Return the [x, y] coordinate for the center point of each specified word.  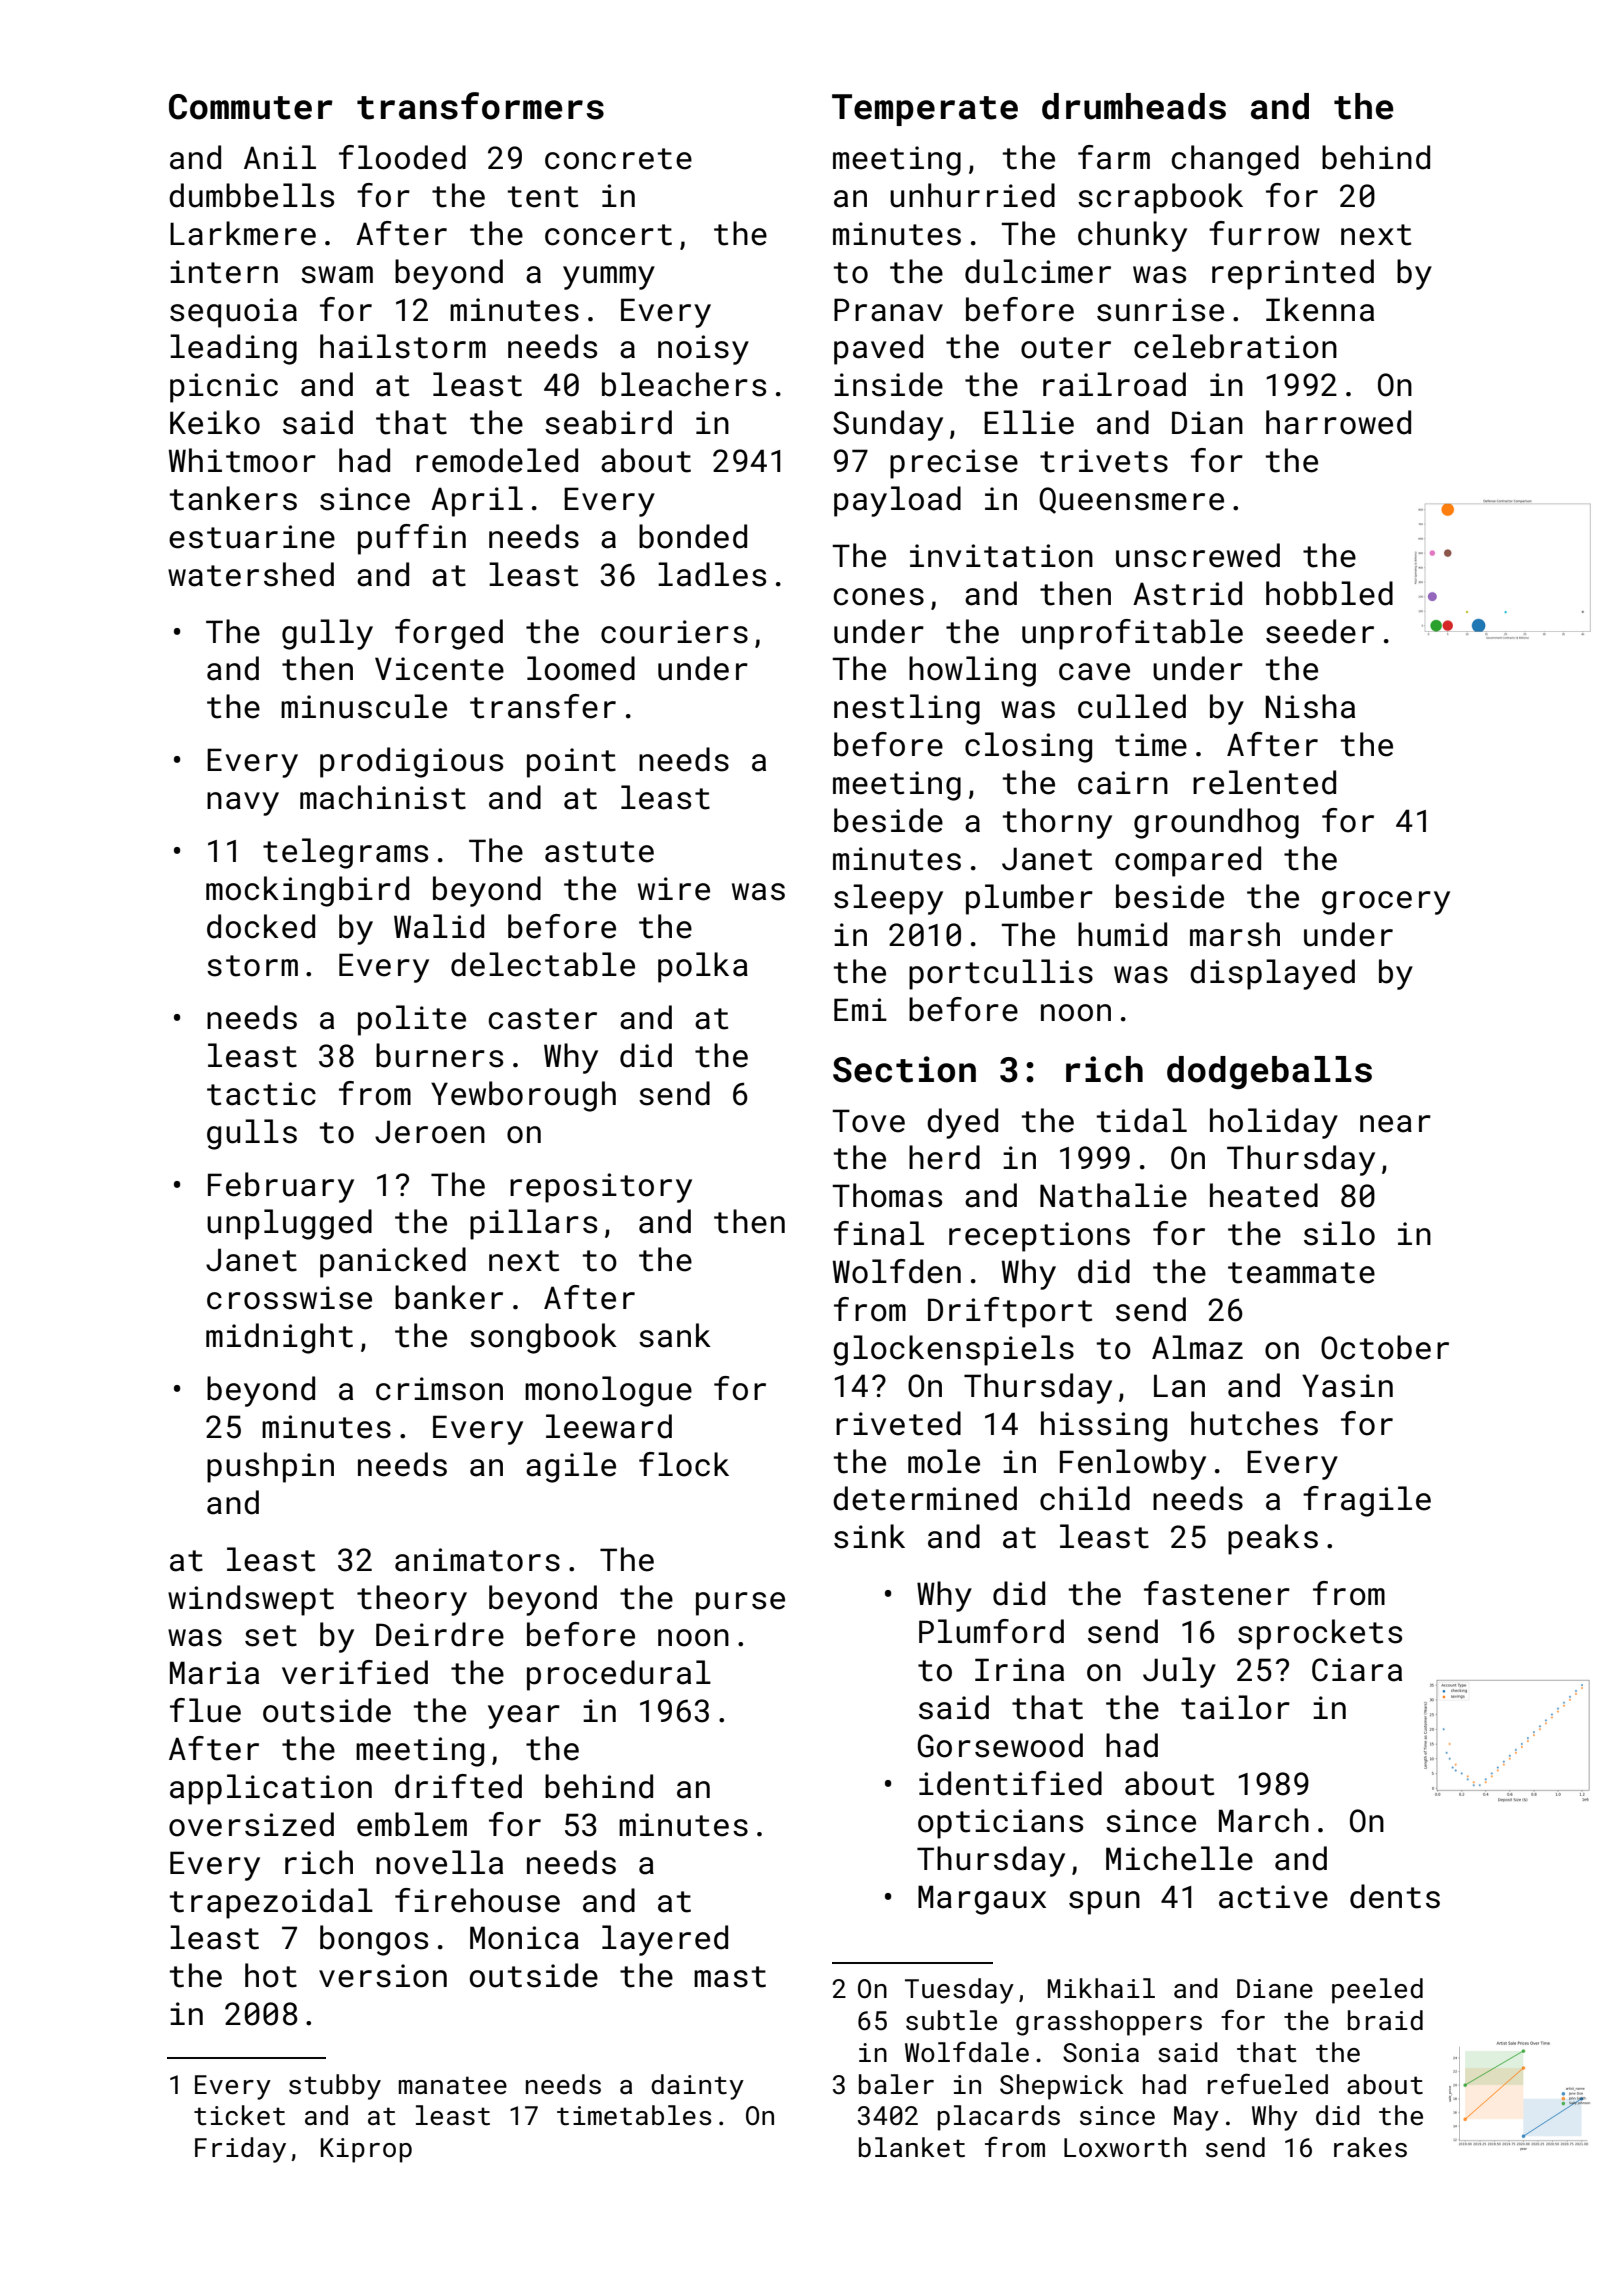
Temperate [925, 110]
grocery [1386, 903]
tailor [1235, 1707]
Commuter [251, 107]
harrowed [1338, 422]
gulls [252, 1134]
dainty [697, 2087]
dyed [962, 1123]
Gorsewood [1000, 1745]
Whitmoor [242, 460]
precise [954, 464]
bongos [374, 1940]
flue [205, 1710]
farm [1114, 157]
